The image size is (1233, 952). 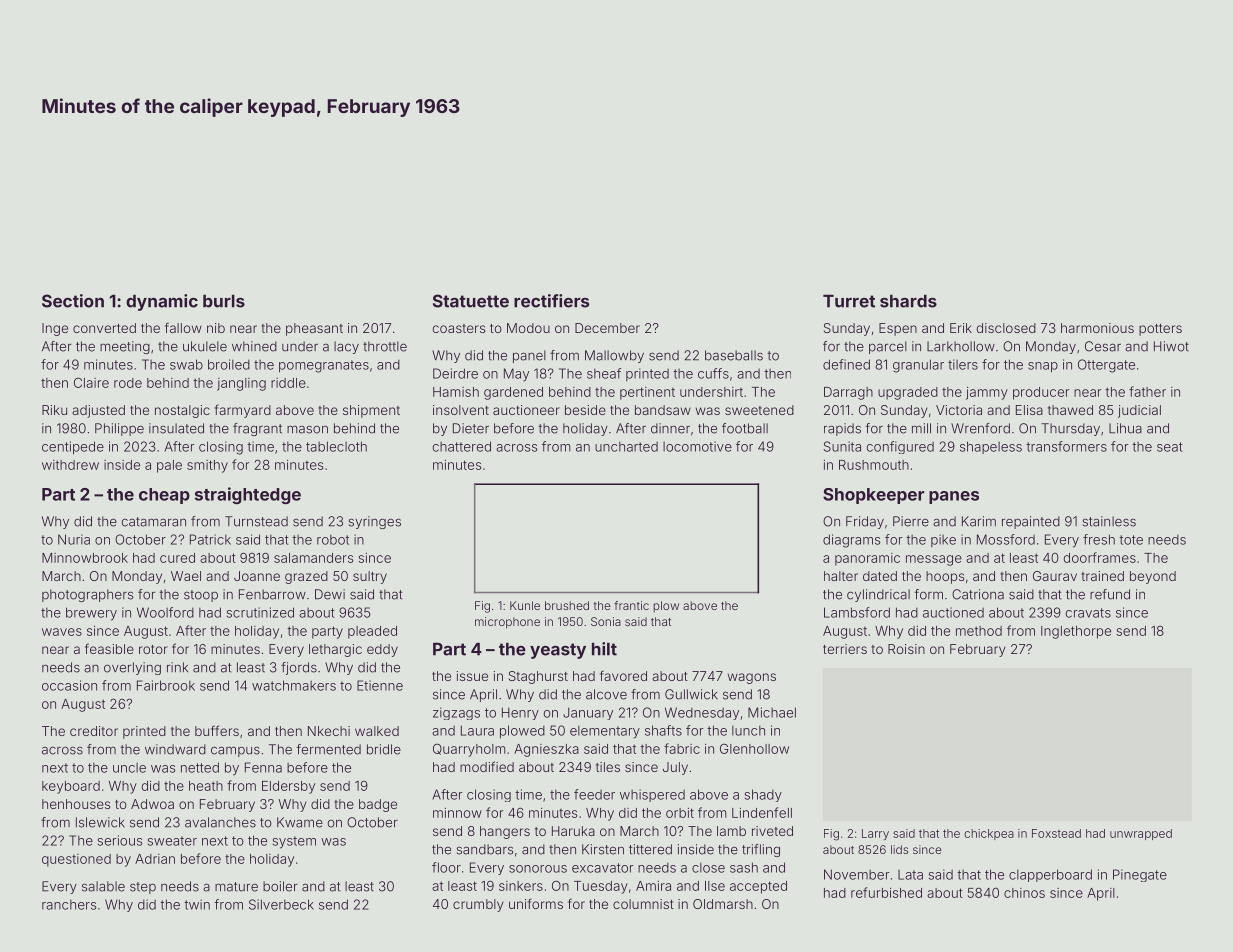 I want to click on potters, so click(x=1160, y=330).
